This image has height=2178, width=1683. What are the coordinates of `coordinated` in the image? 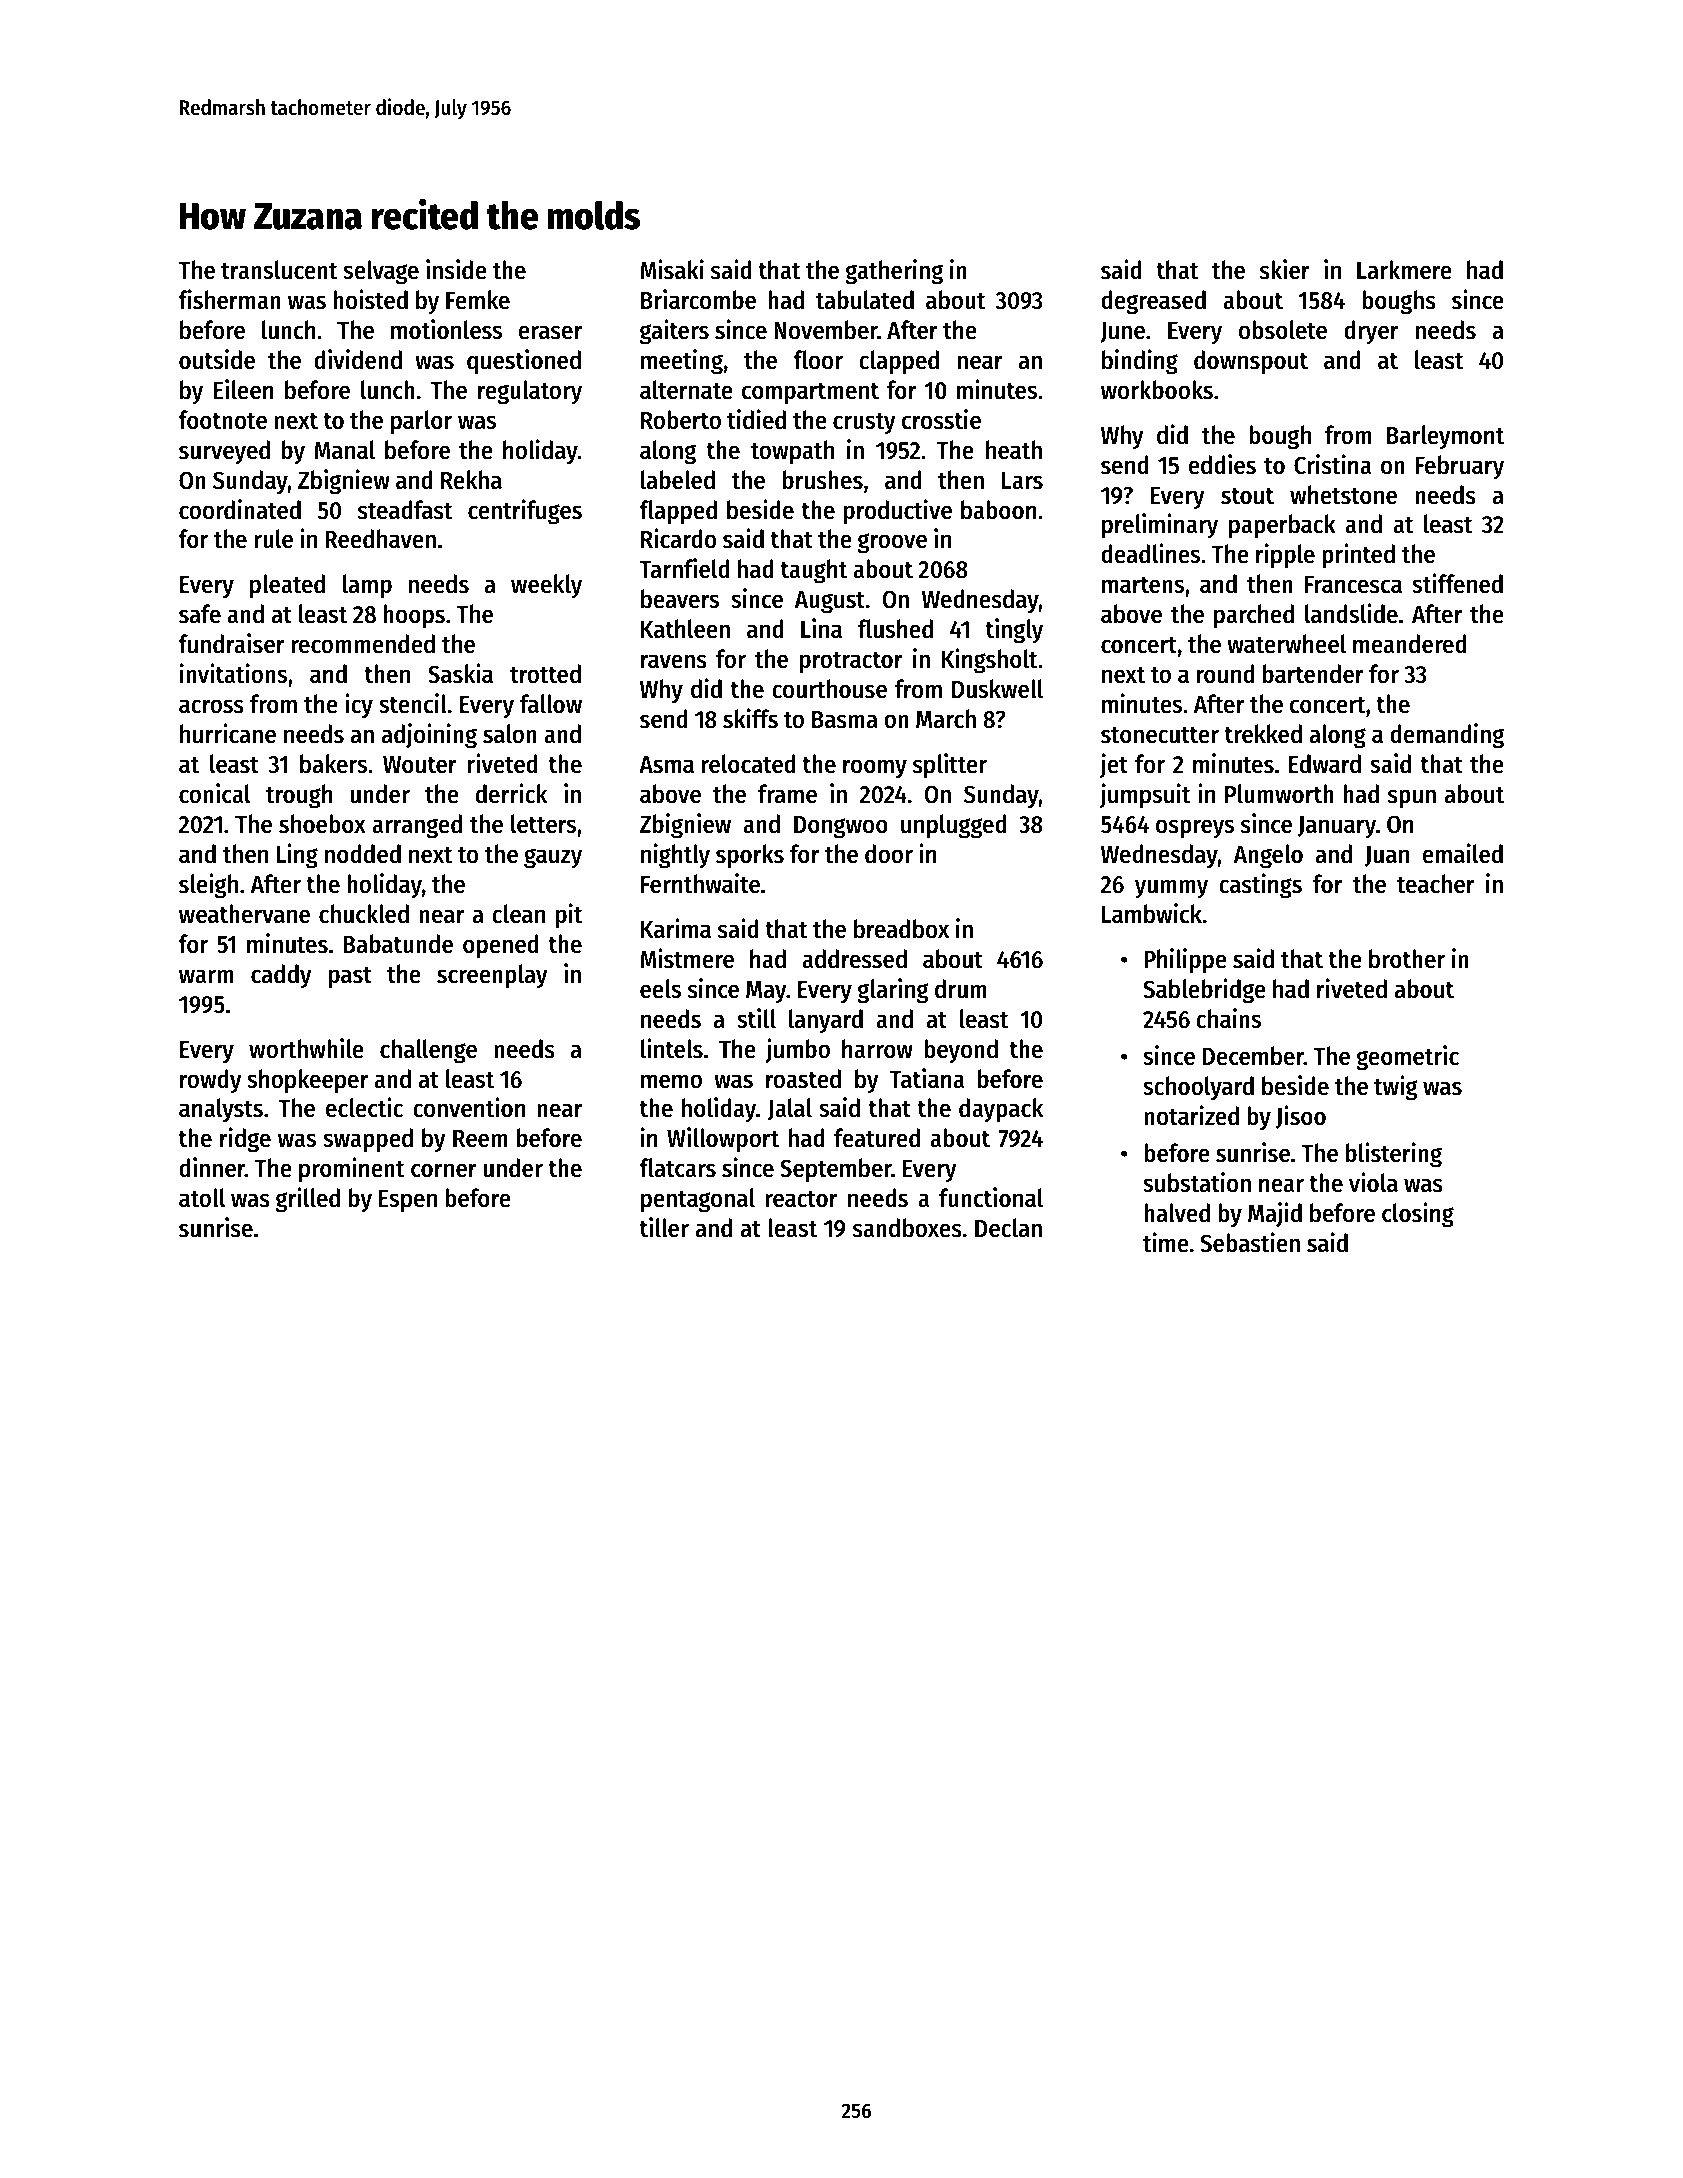 It's located at (240, 509).
